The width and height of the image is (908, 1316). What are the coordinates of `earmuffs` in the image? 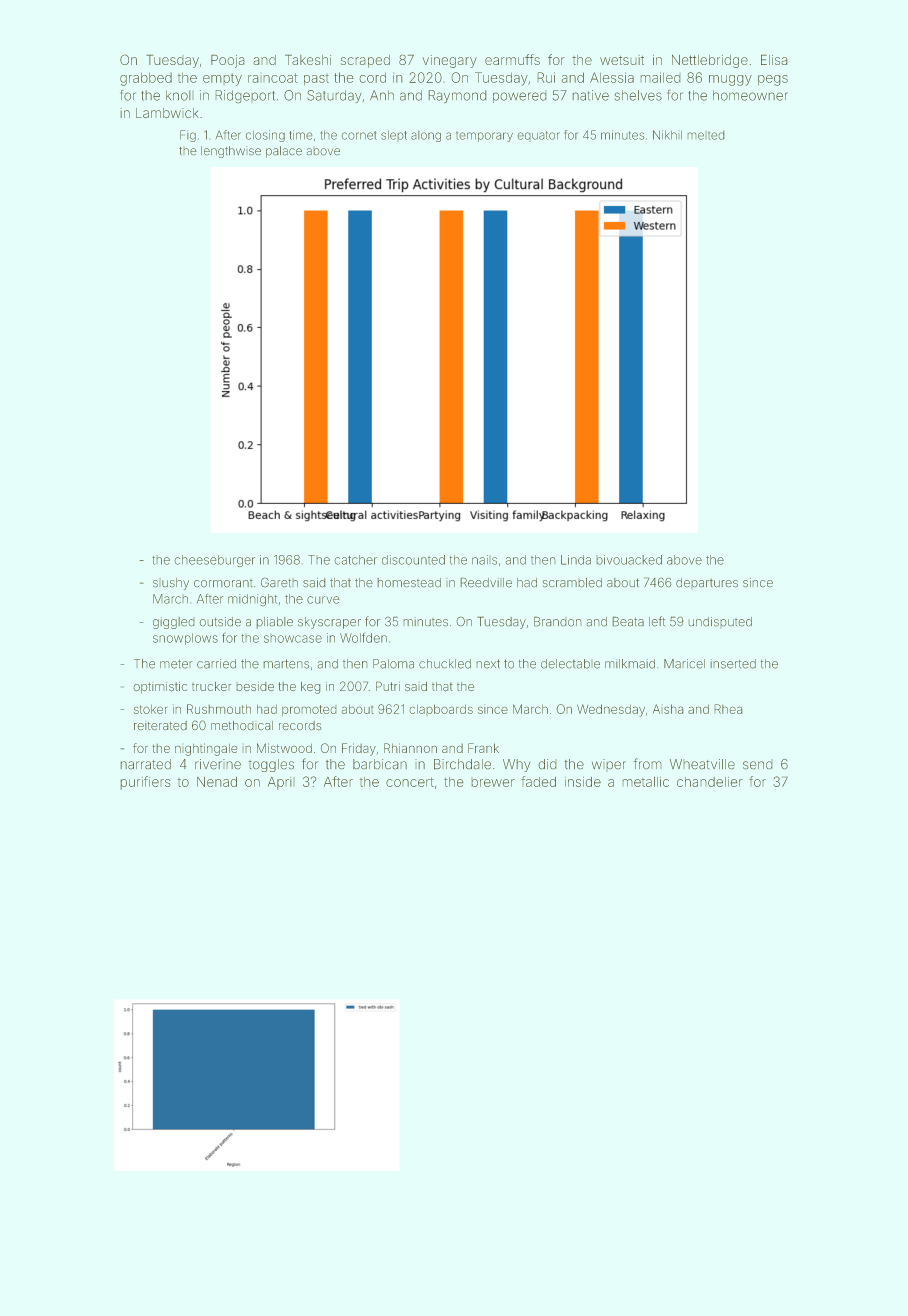 It's located at (512, 59).
